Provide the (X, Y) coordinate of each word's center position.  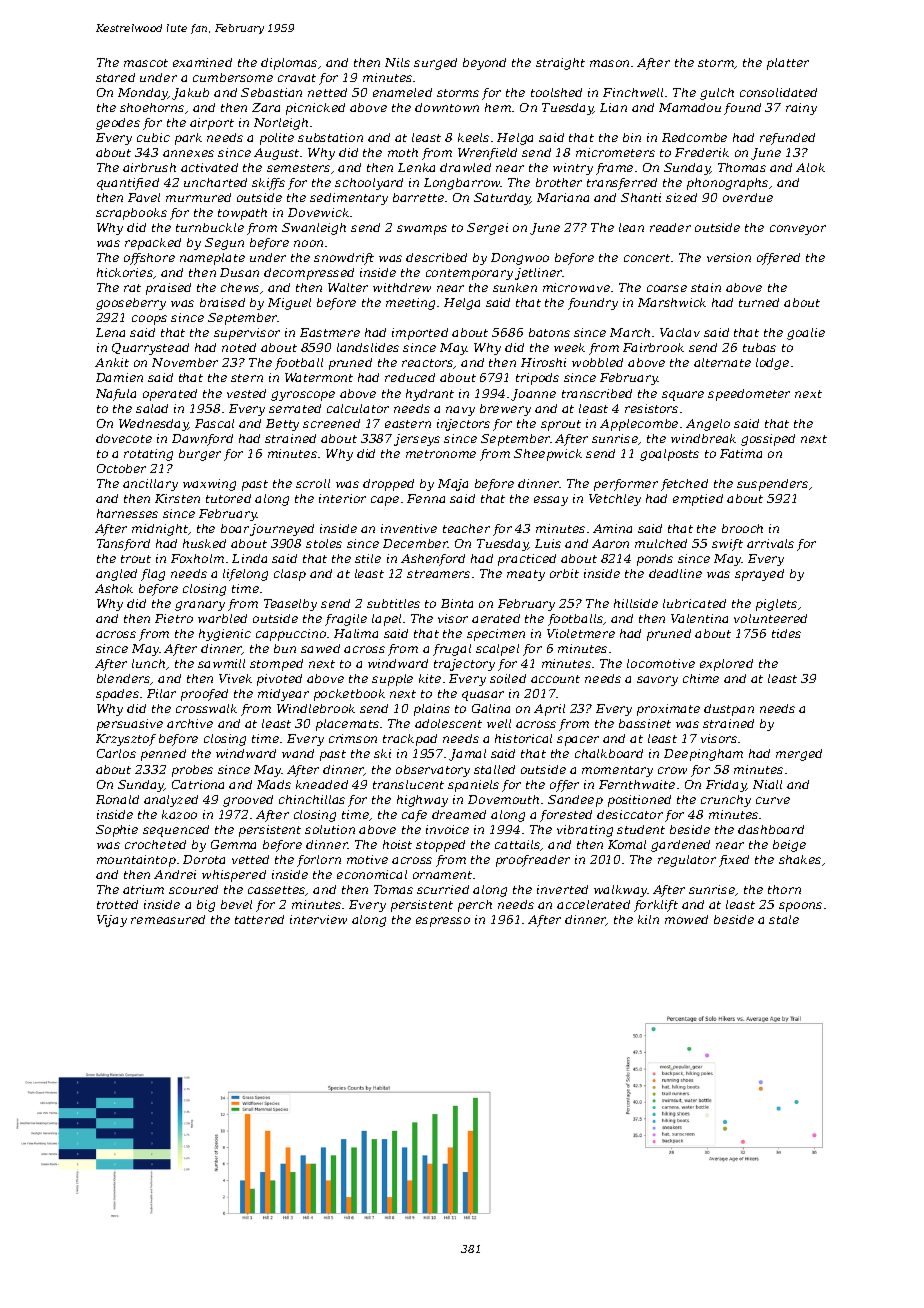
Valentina (699, 618)
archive (190, 723)
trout (136, 559)
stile (368, 558)
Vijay (112, 921)
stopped (440, 846)
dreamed (459, 814)
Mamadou (690, 107)
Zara (266, 107)
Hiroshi (543, 362)
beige (789, 846)
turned (759, 302)
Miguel (289, 304)
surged (435, 64)
